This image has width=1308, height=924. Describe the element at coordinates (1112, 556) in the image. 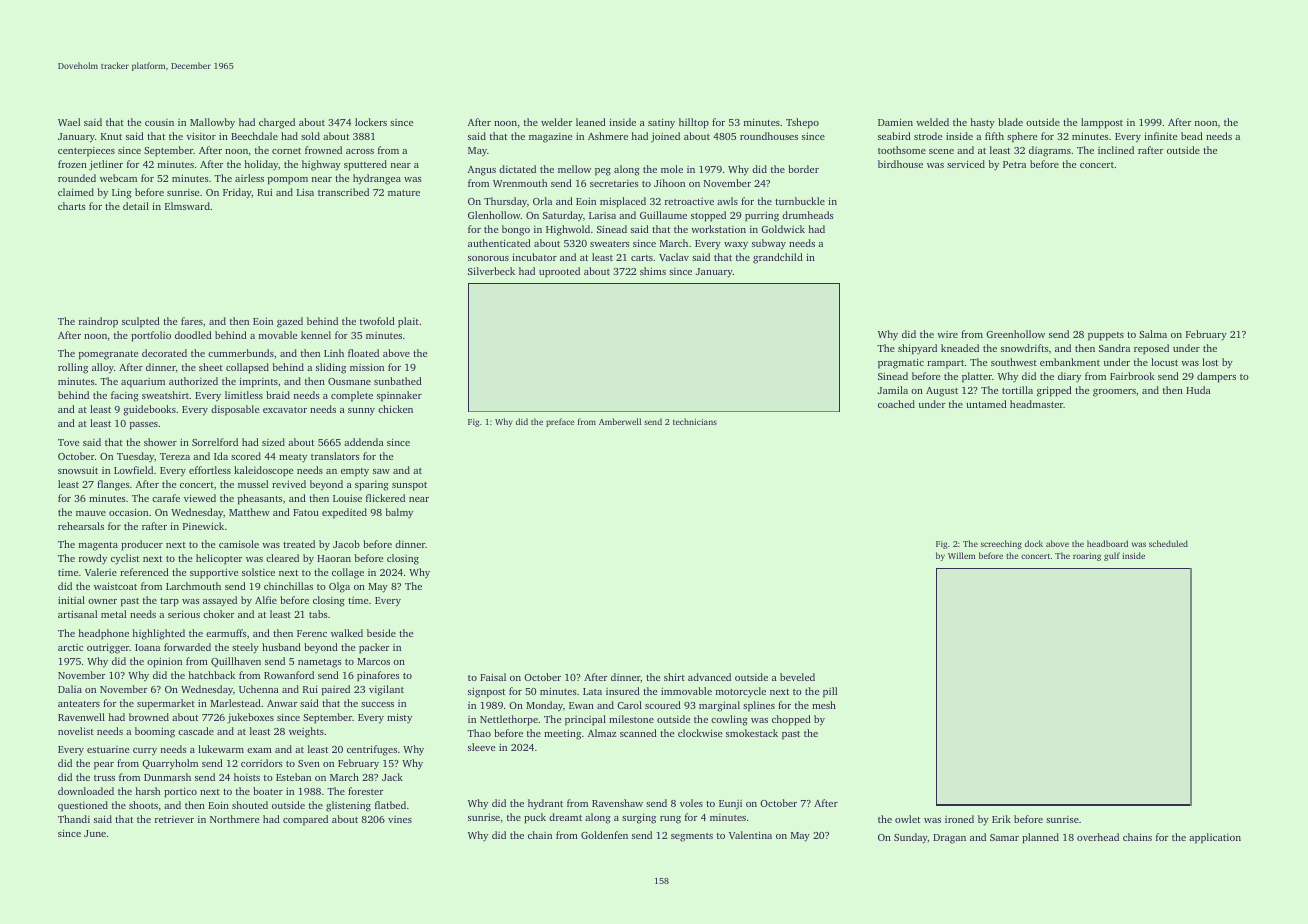

I see `gulf` at that location.
